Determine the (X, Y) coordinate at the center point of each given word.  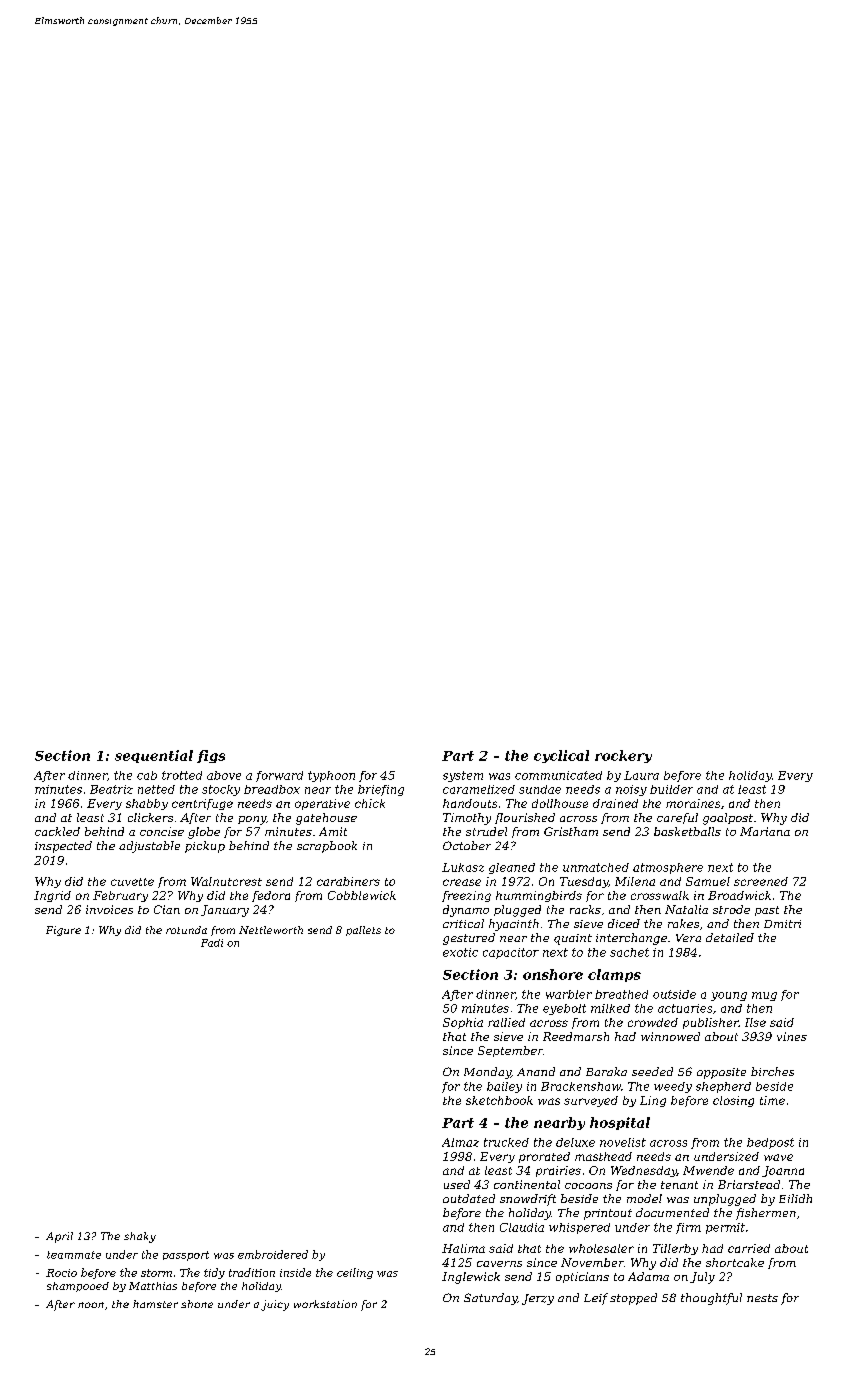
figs (211, 756)
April (59, 1237)
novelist (623, 1142)
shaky (140, 1237)
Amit (333, 831)
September (510, 1051)
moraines (693, 803)
